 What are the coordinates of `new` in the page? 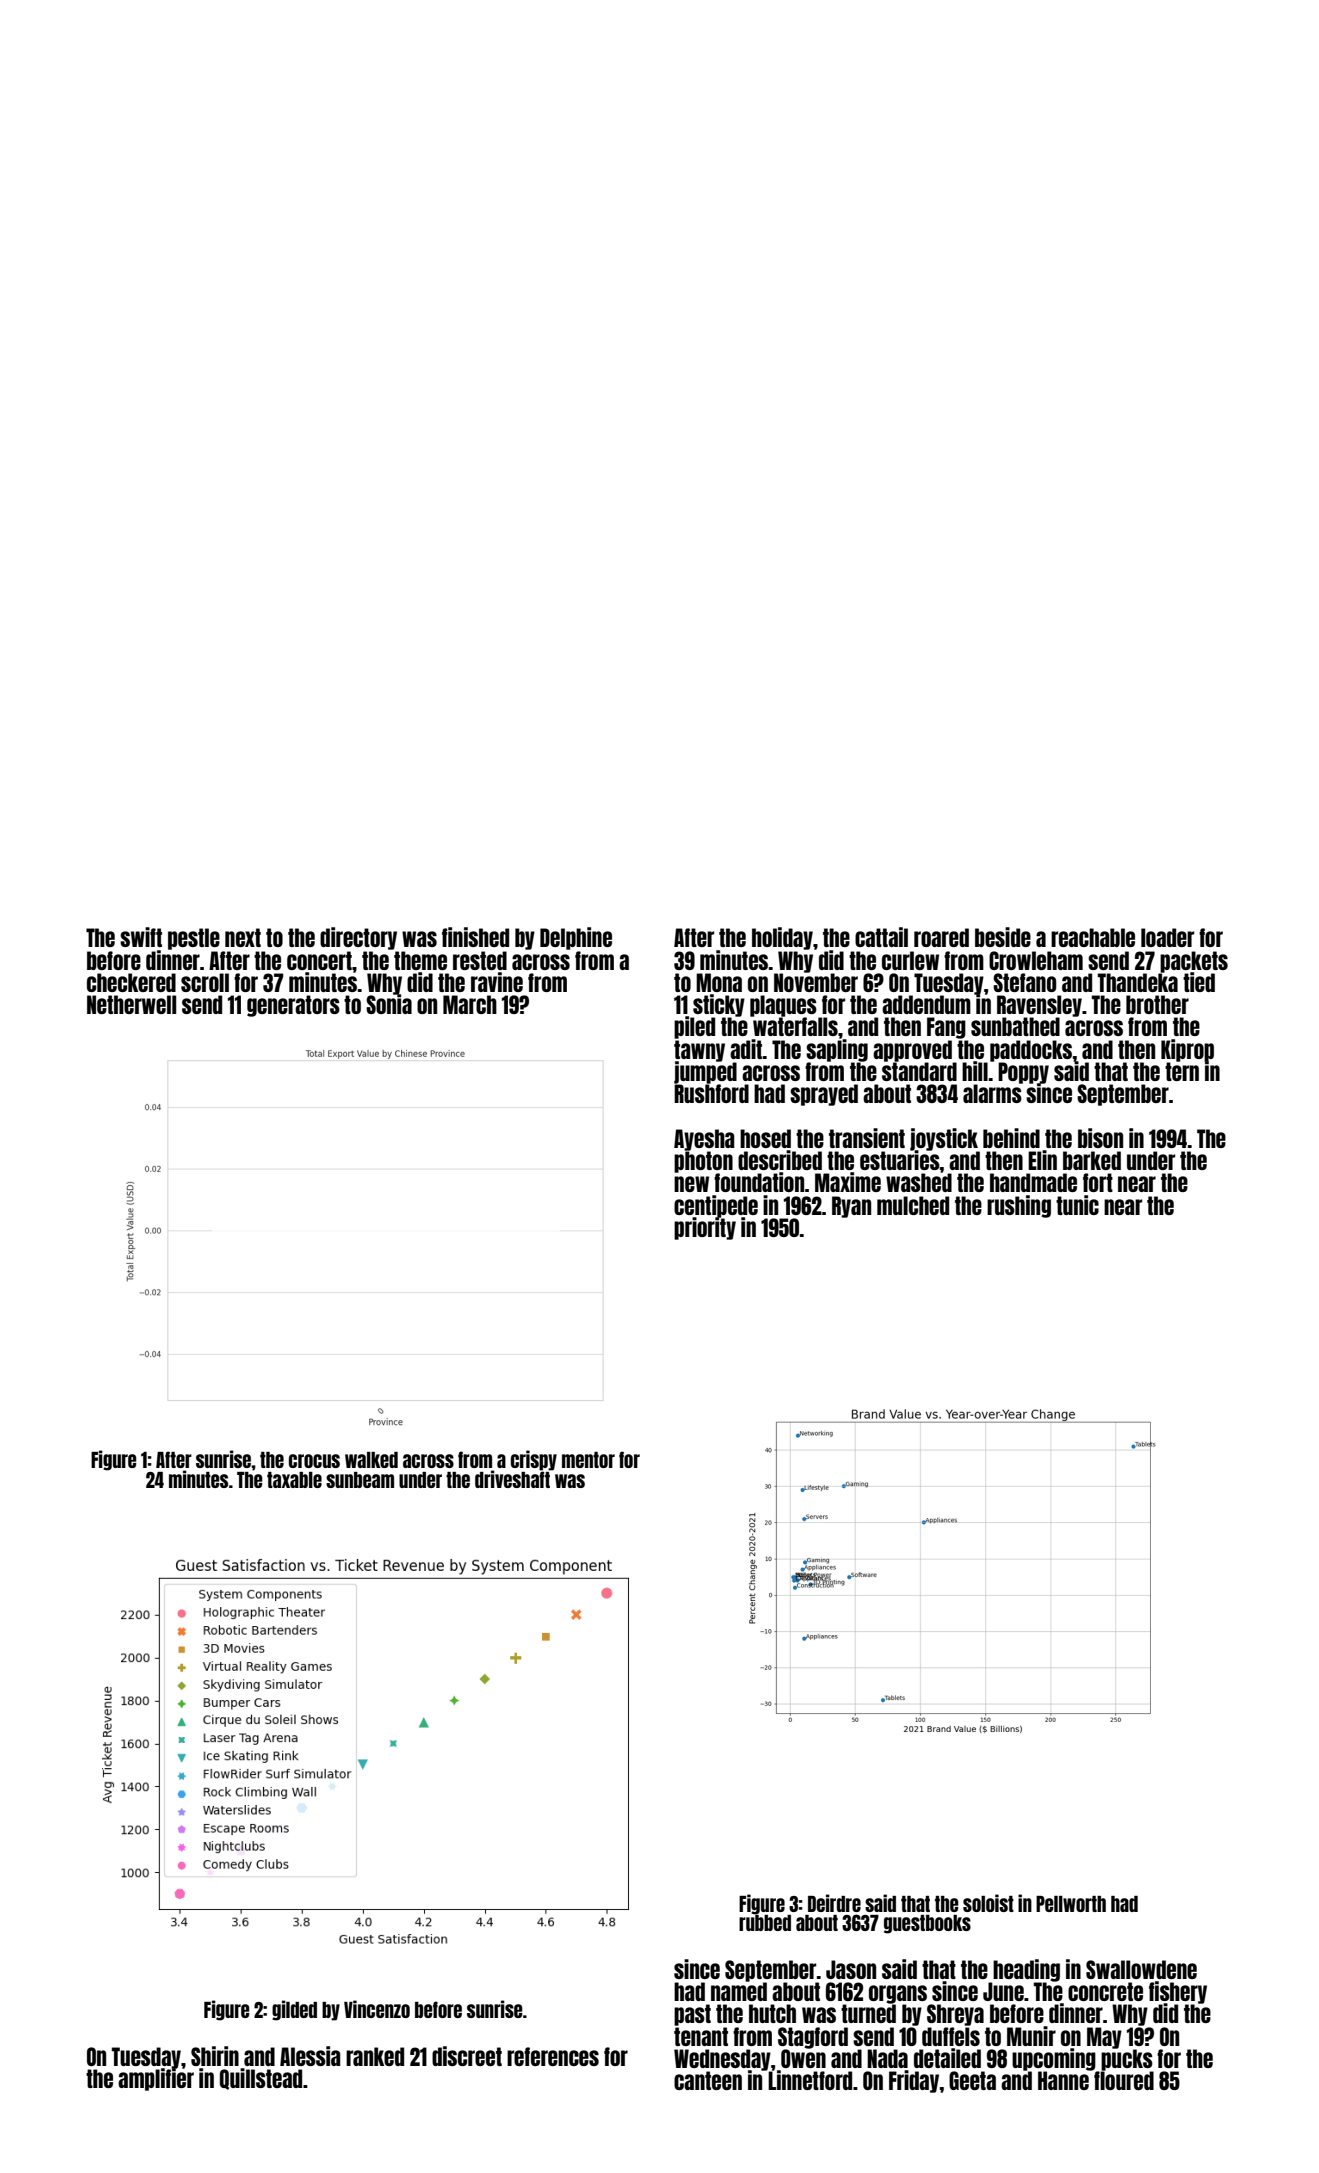 It's located at (691, 1184).
